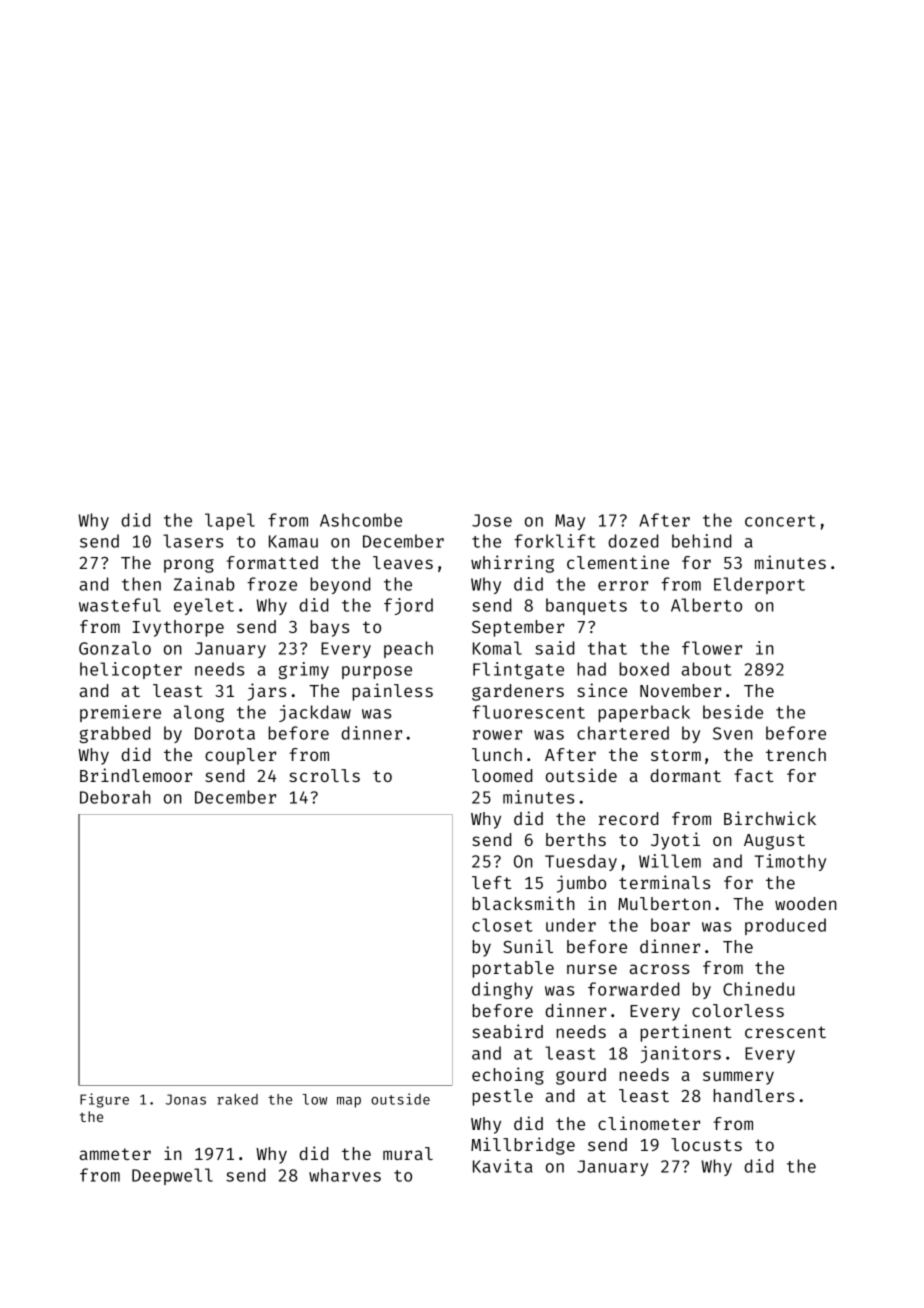 This screenshot has height=1308, width=924. What do you see at coordinates (633, 541) in the screenshot?
I see `dozed` at bounding box center [633, 541].
